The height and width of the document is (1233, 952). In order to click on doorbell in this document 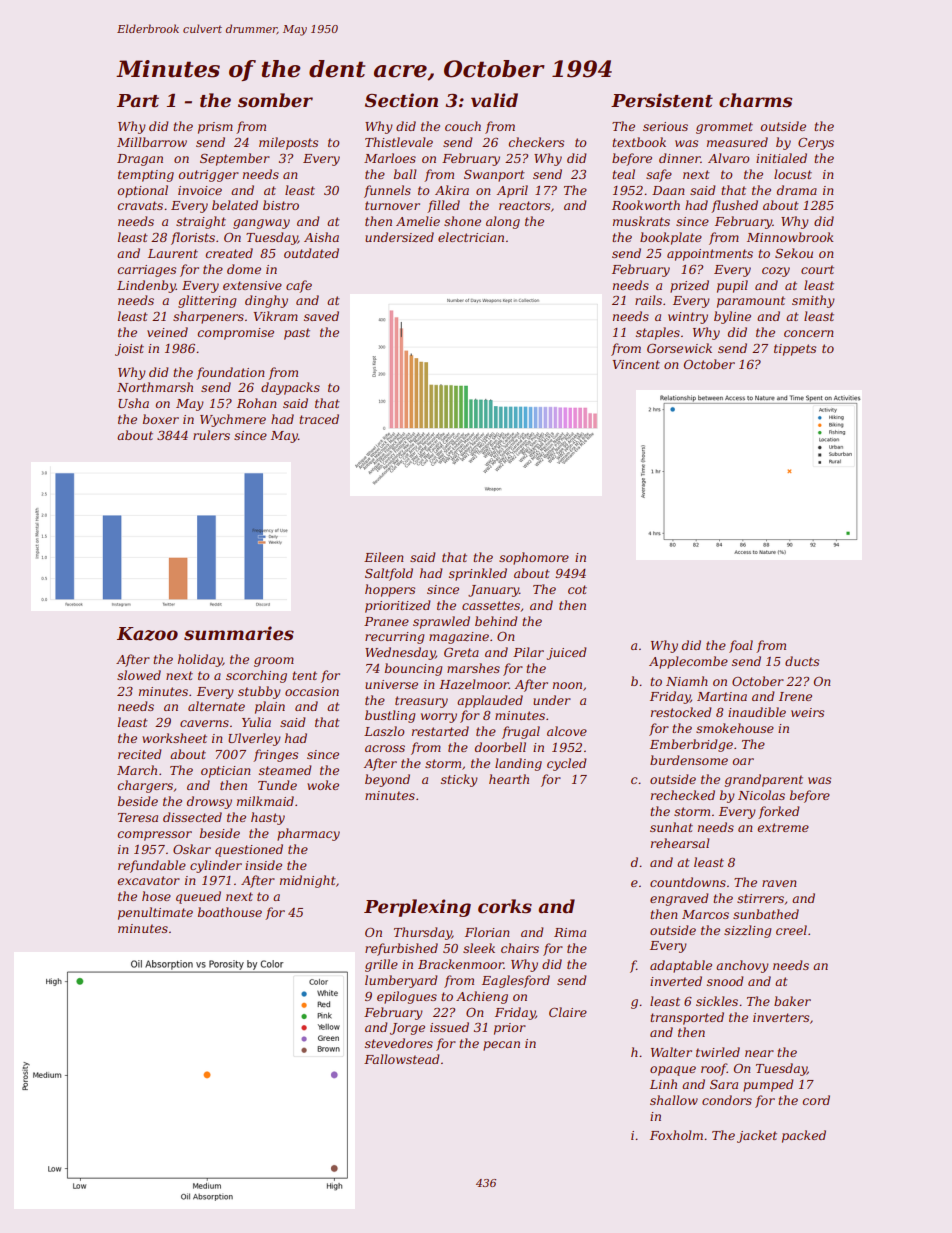, I will do `click(500, 747)`.
